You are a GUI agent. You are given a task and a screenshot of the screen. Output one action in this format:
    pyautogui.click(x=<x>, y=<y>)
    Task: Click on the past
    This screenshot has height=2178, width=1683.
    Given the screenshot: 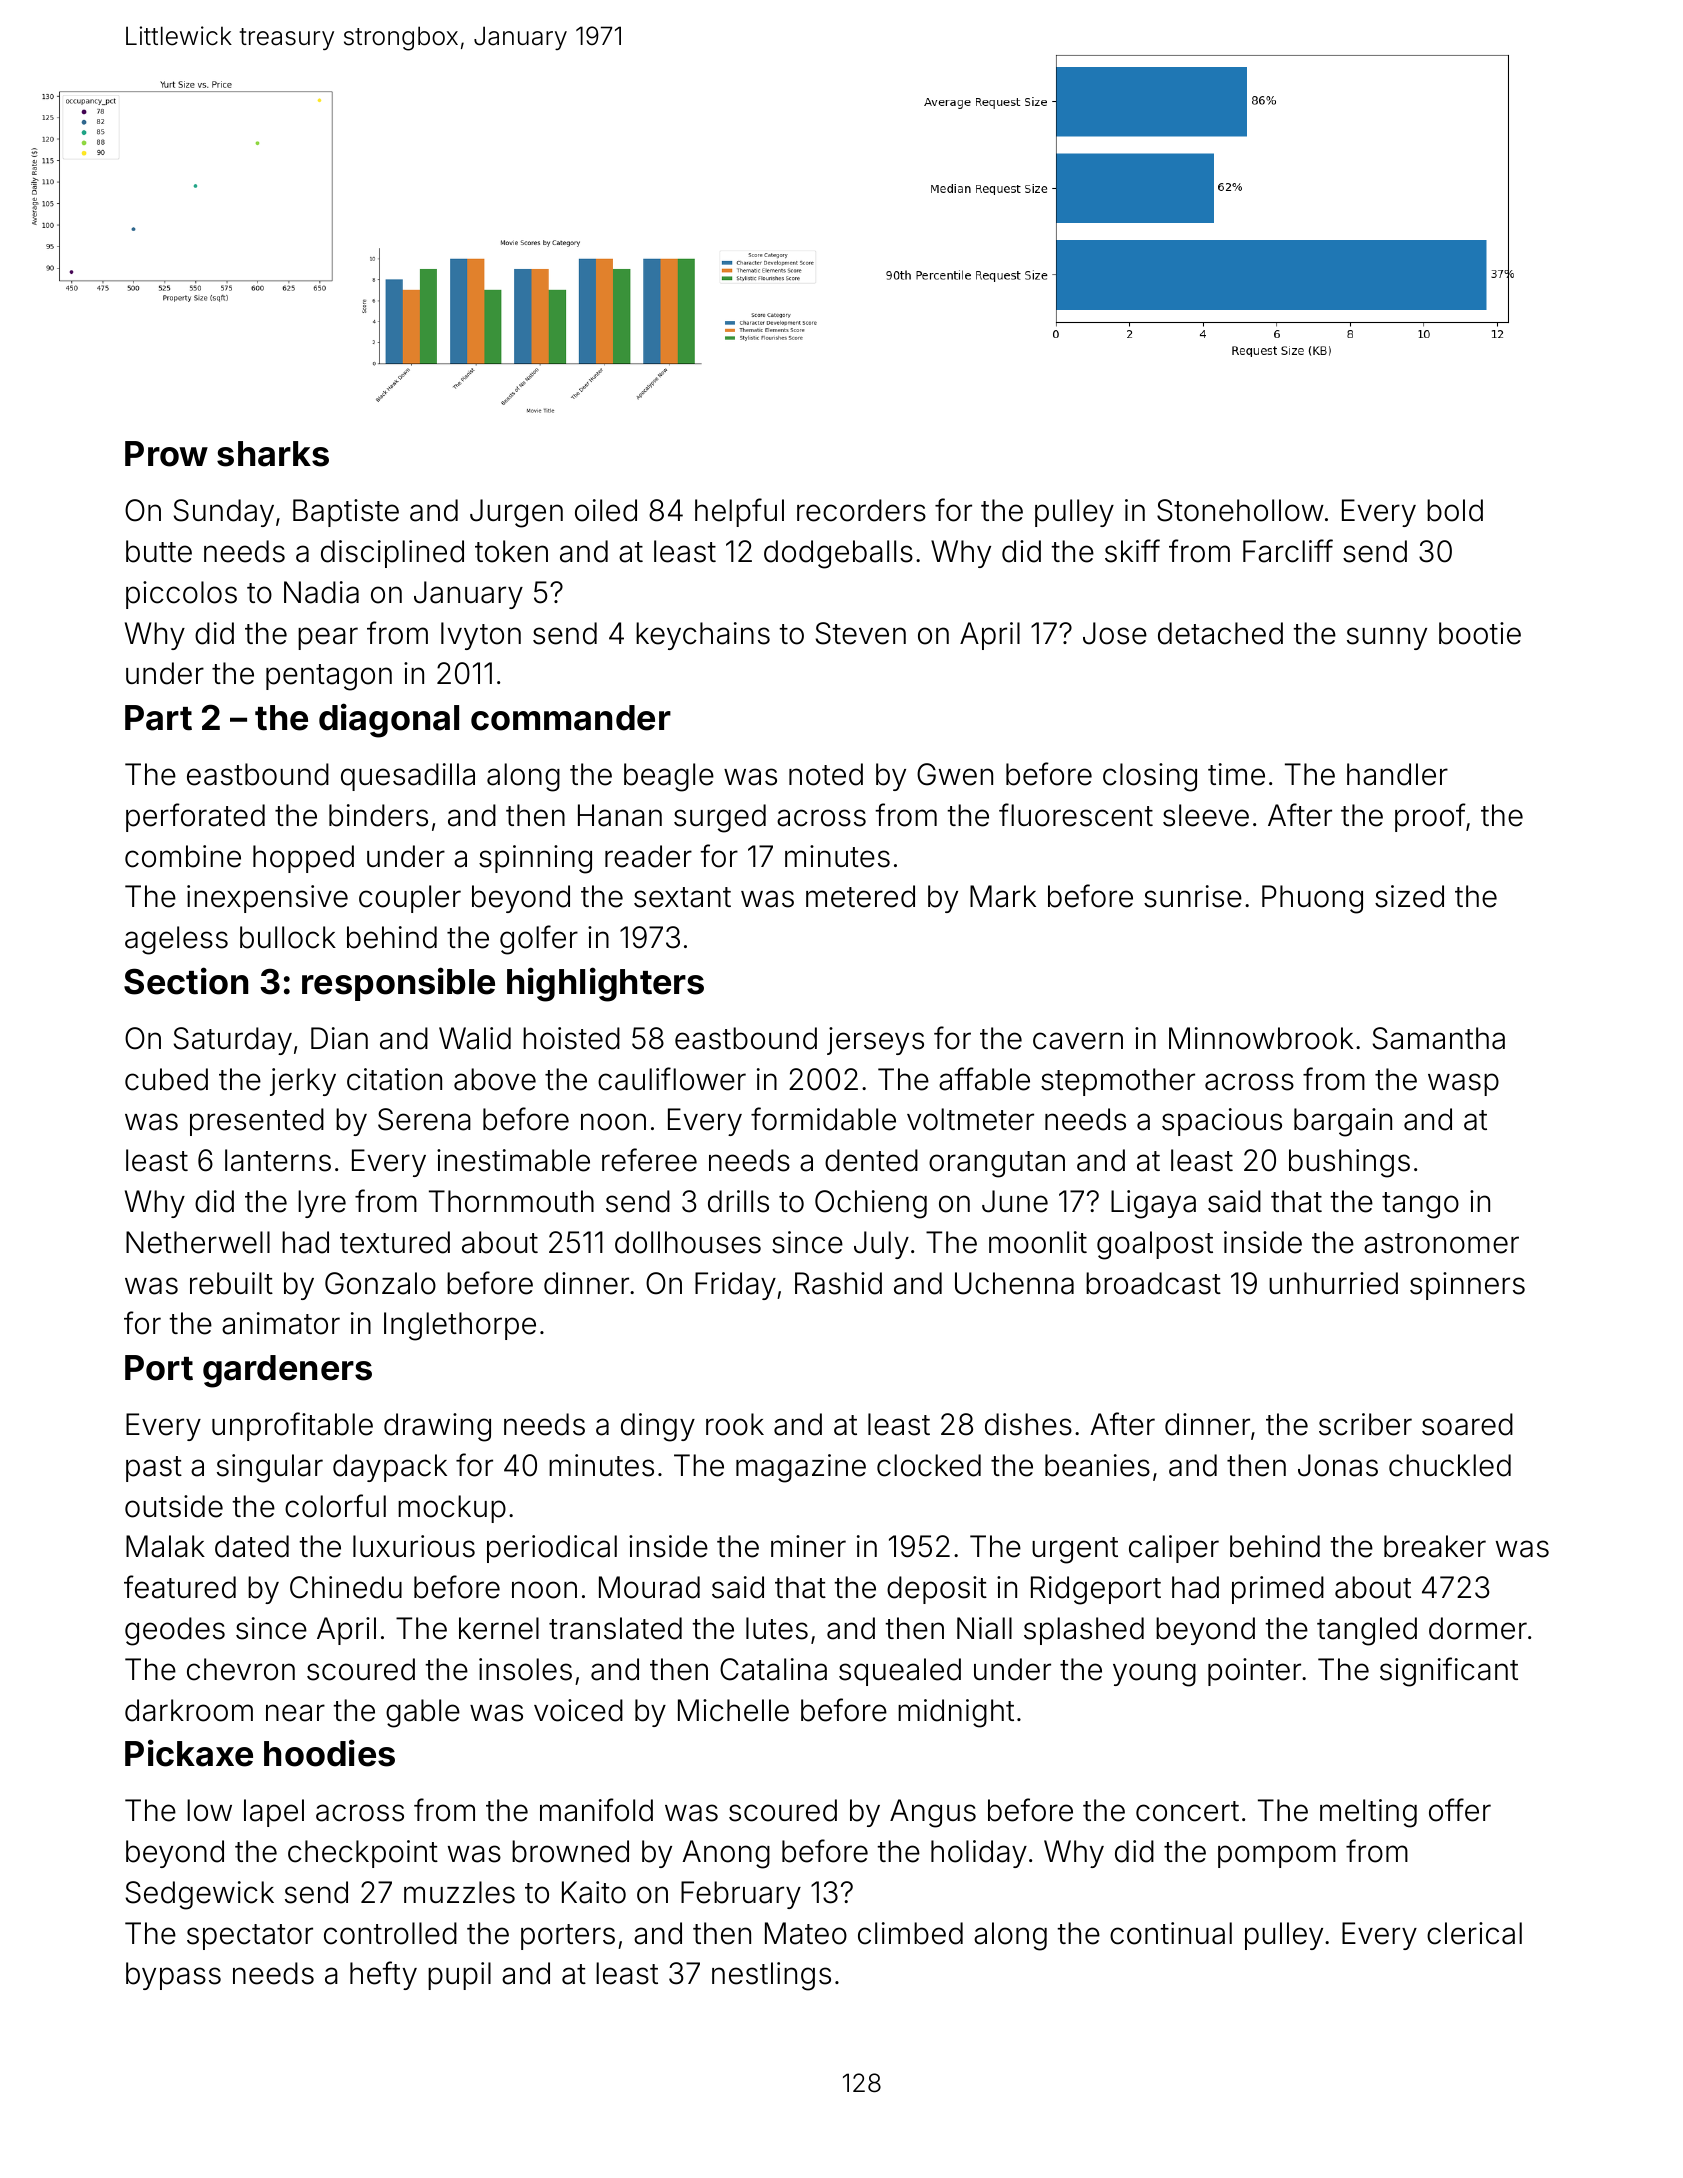 What is the action you would take?
    pyautogui.click(x=154, y=1469)
